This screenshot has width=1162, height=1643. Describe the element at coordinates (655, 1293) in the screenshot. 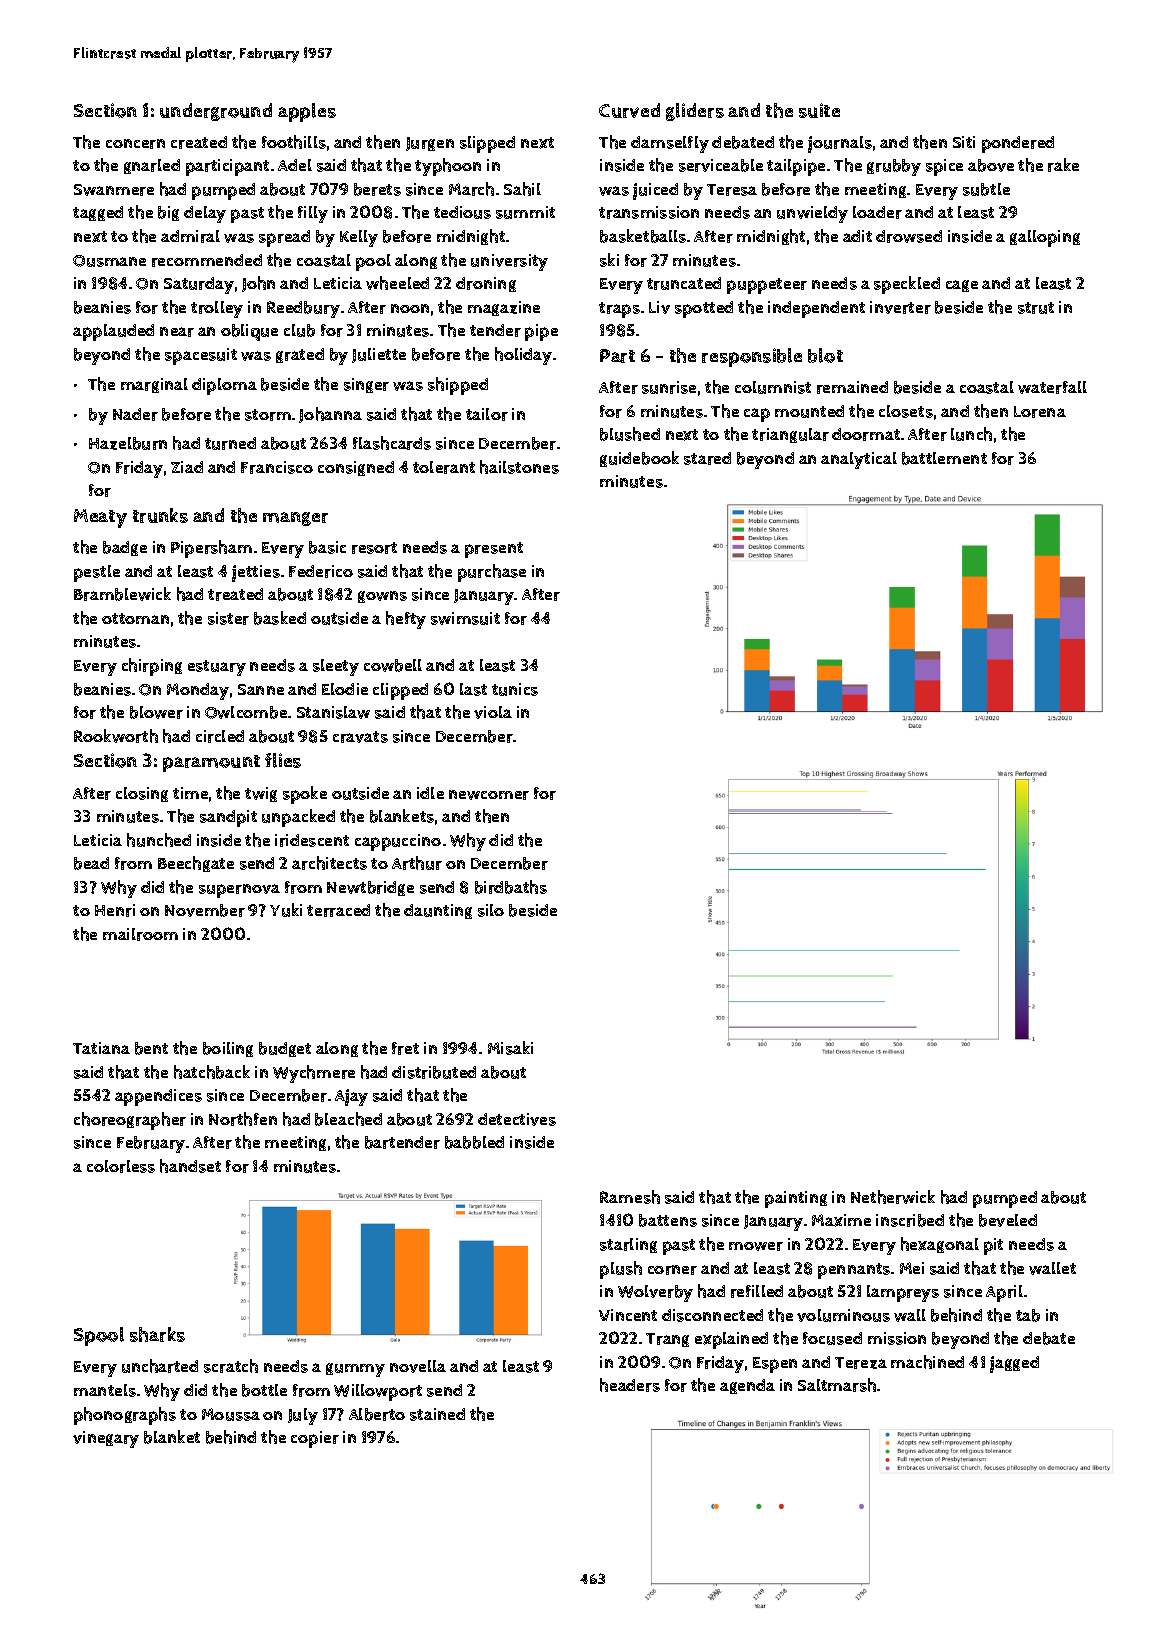

I see `Wolverby` at that location.
